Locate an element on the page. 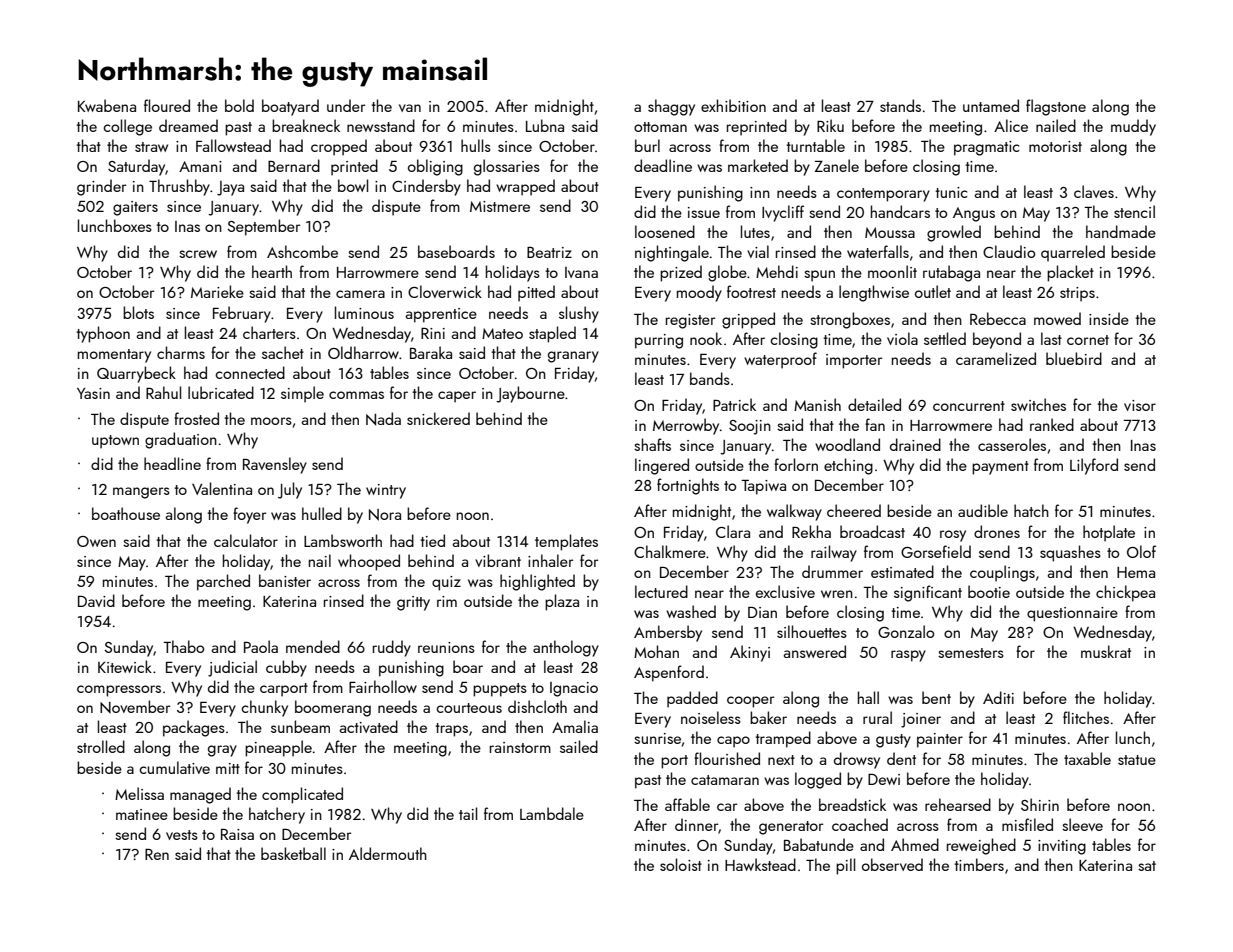 The height and width of the image is (952, 1233). Amani is located at coordinates (200, 166).
